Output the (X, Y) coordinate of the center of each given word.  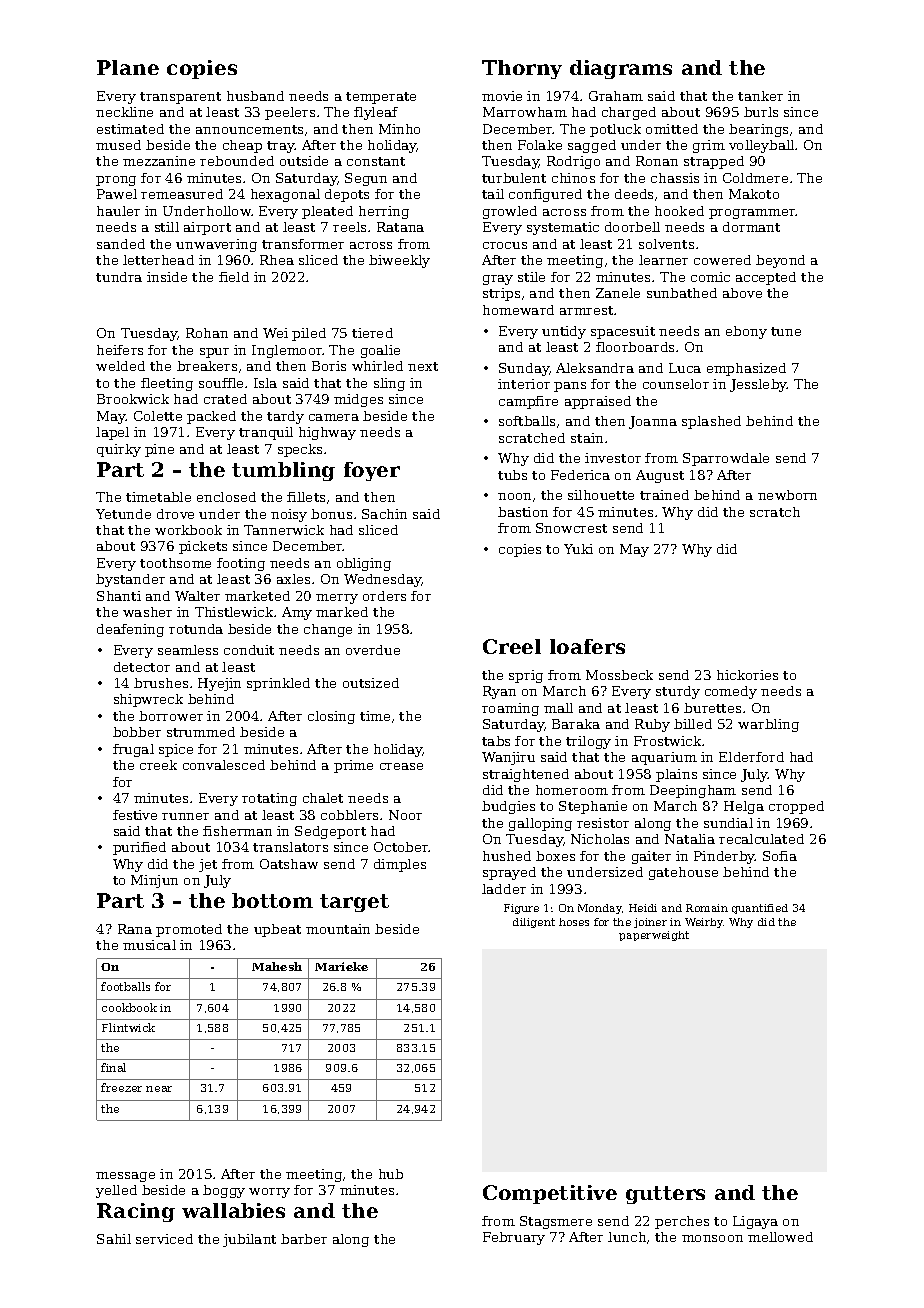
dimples (400, 865)
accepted (766, 278)
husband (255, 96)
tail (493, 194)
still (167, 227)
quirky (119, 450)
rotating (269, 799)
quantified (760, 909)
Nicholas (600, 839)
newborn (787, 495)
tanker (760, 96)
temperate (381, 98)
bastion (523, 512)
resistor (603, 823)
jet (208, 865)
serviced (164, 1239)
